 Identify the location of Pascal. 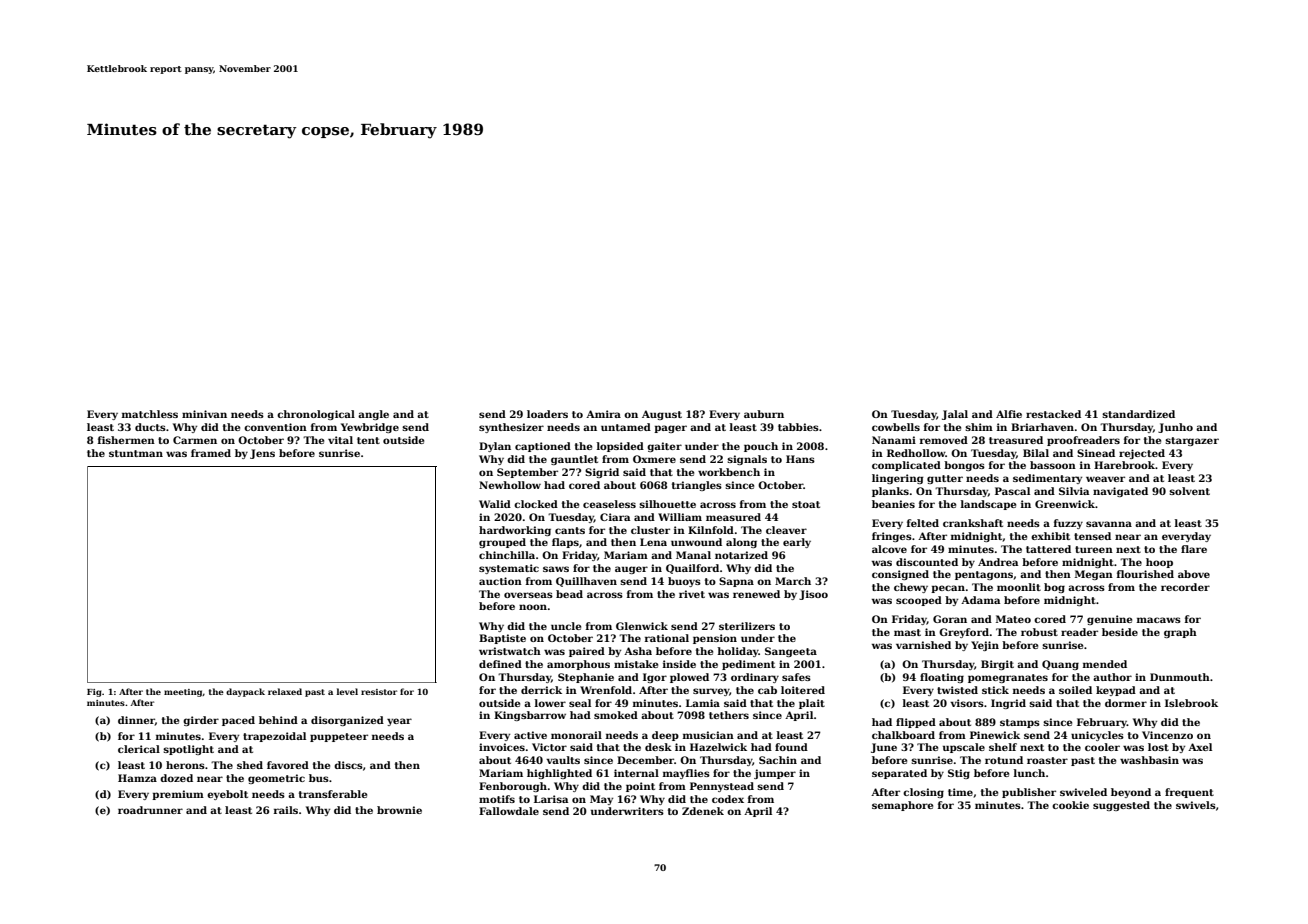
(1012, 491).
